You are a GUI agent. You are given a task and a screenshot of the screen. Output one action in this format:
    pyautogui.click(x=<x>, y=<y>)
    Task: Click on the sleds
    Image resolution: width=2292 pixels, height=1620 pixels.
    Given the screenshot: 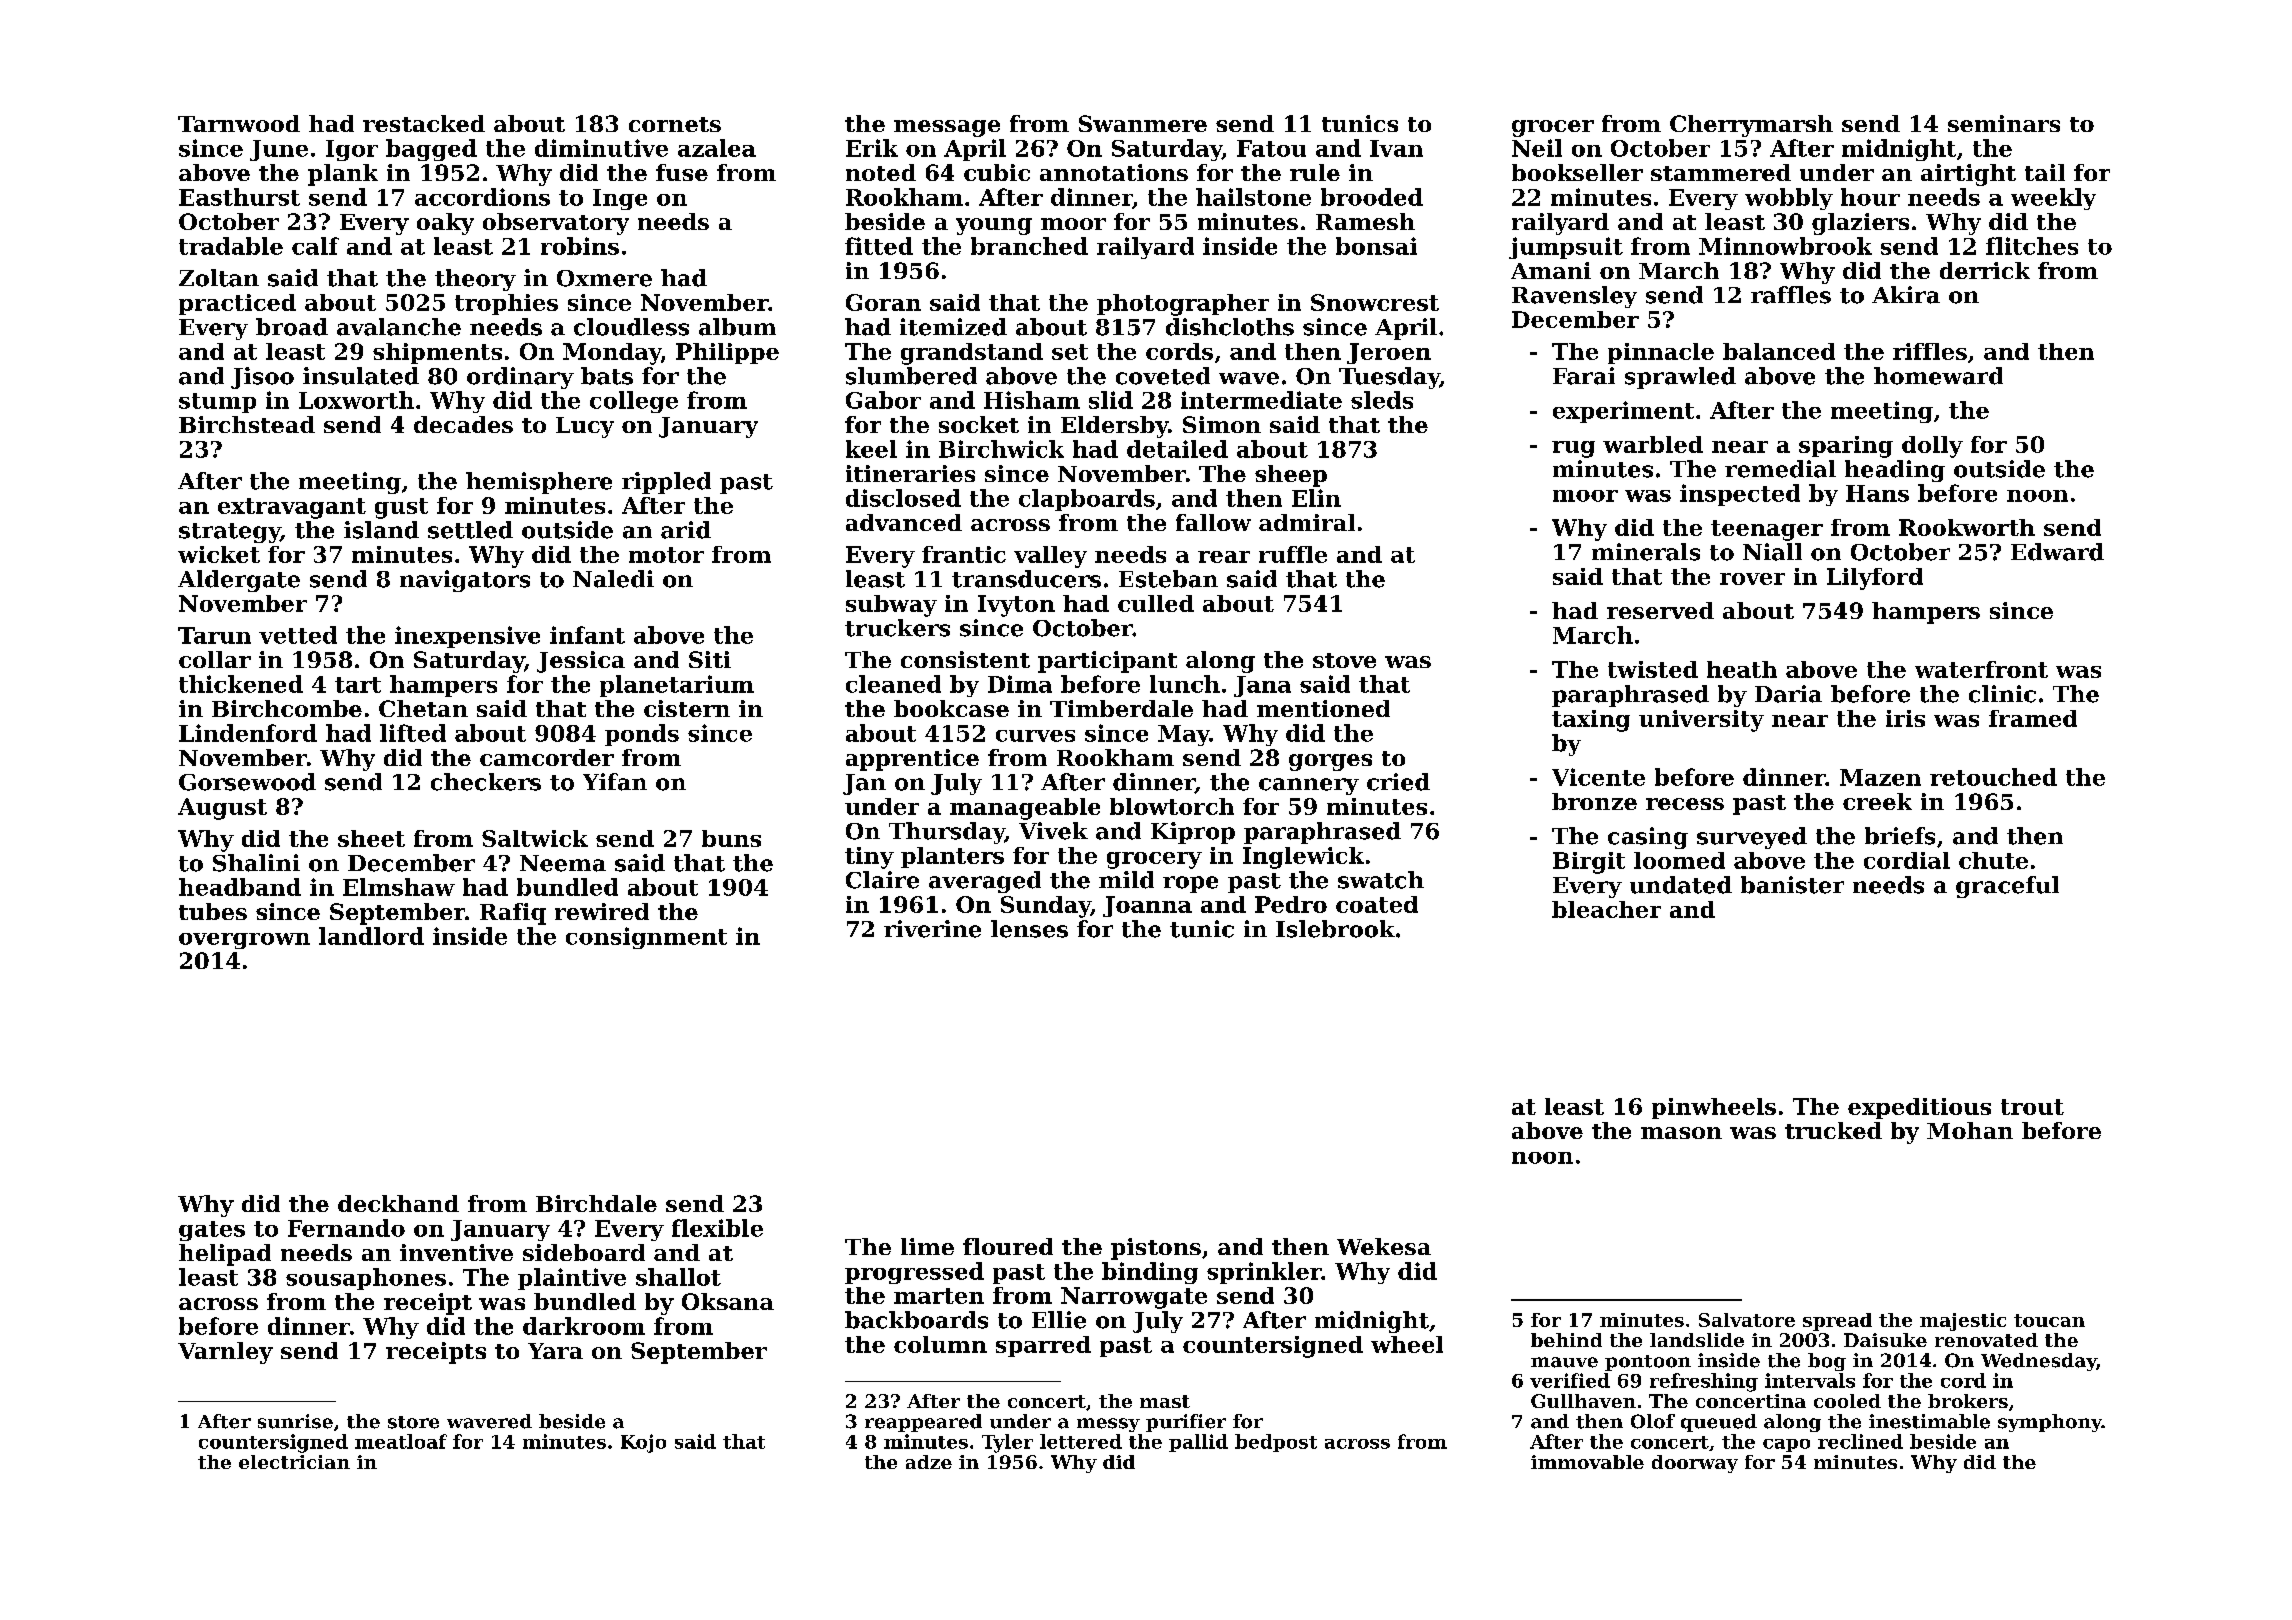 What is the action you would take?
    pyautogui.click(x=1382, y=400)
